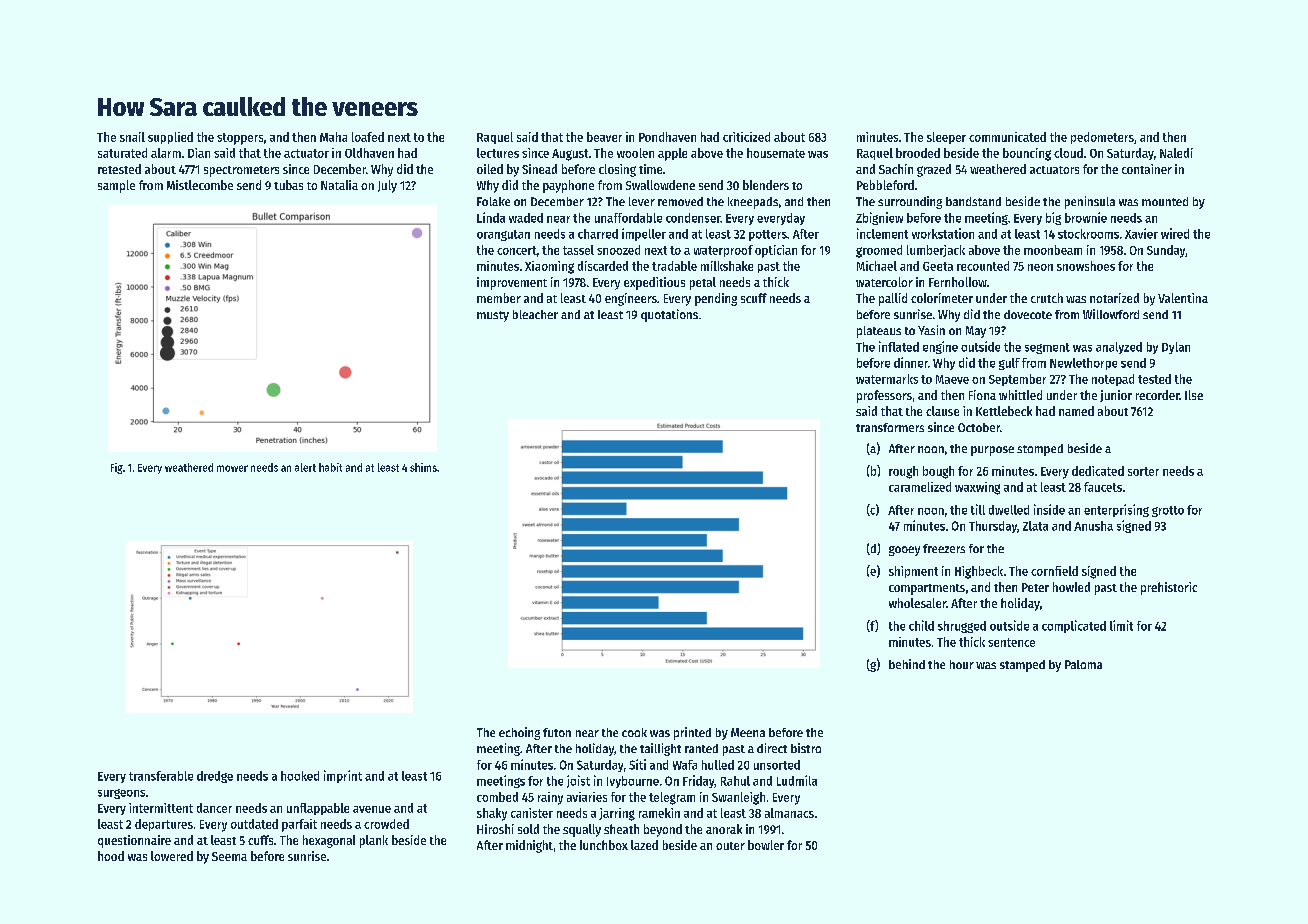 This page has height=924, width=1308. I want to click on Paloma, so click(1083, 664).
